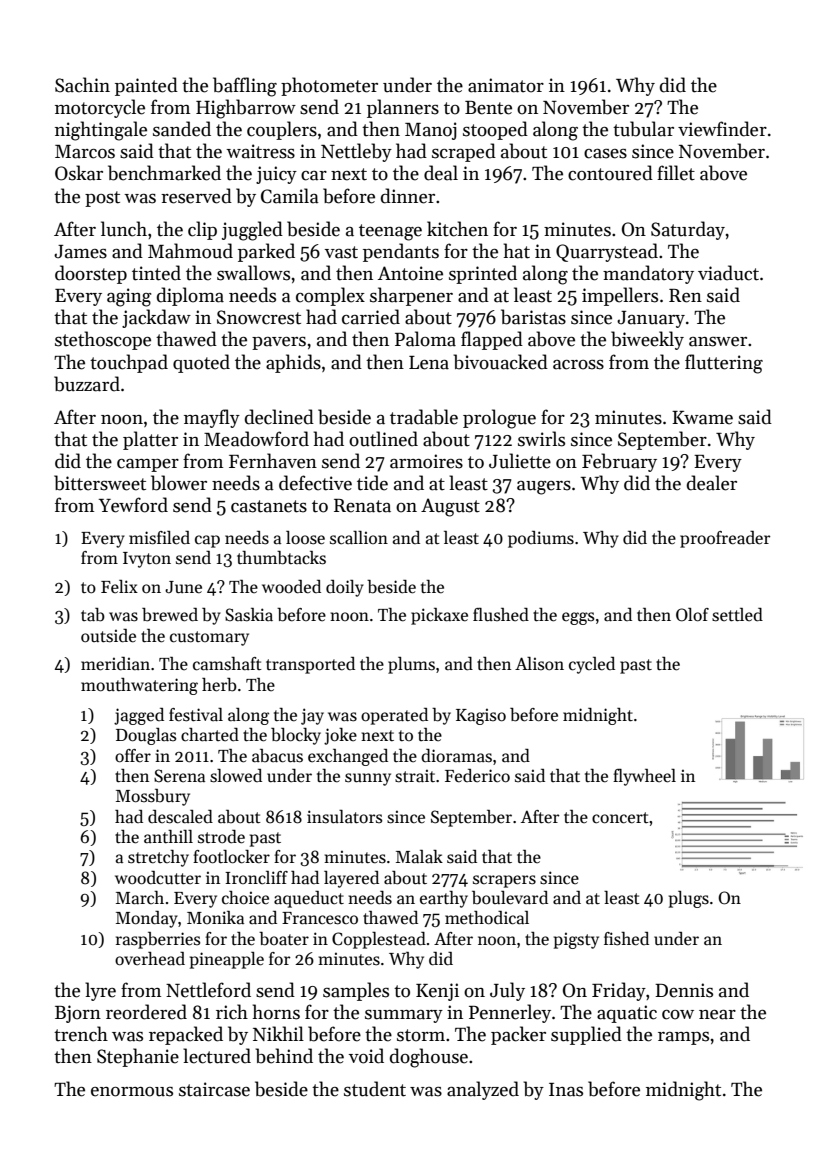  Describe the element at coordinates (408, 196) in the page. I see `dinner` at that location.
